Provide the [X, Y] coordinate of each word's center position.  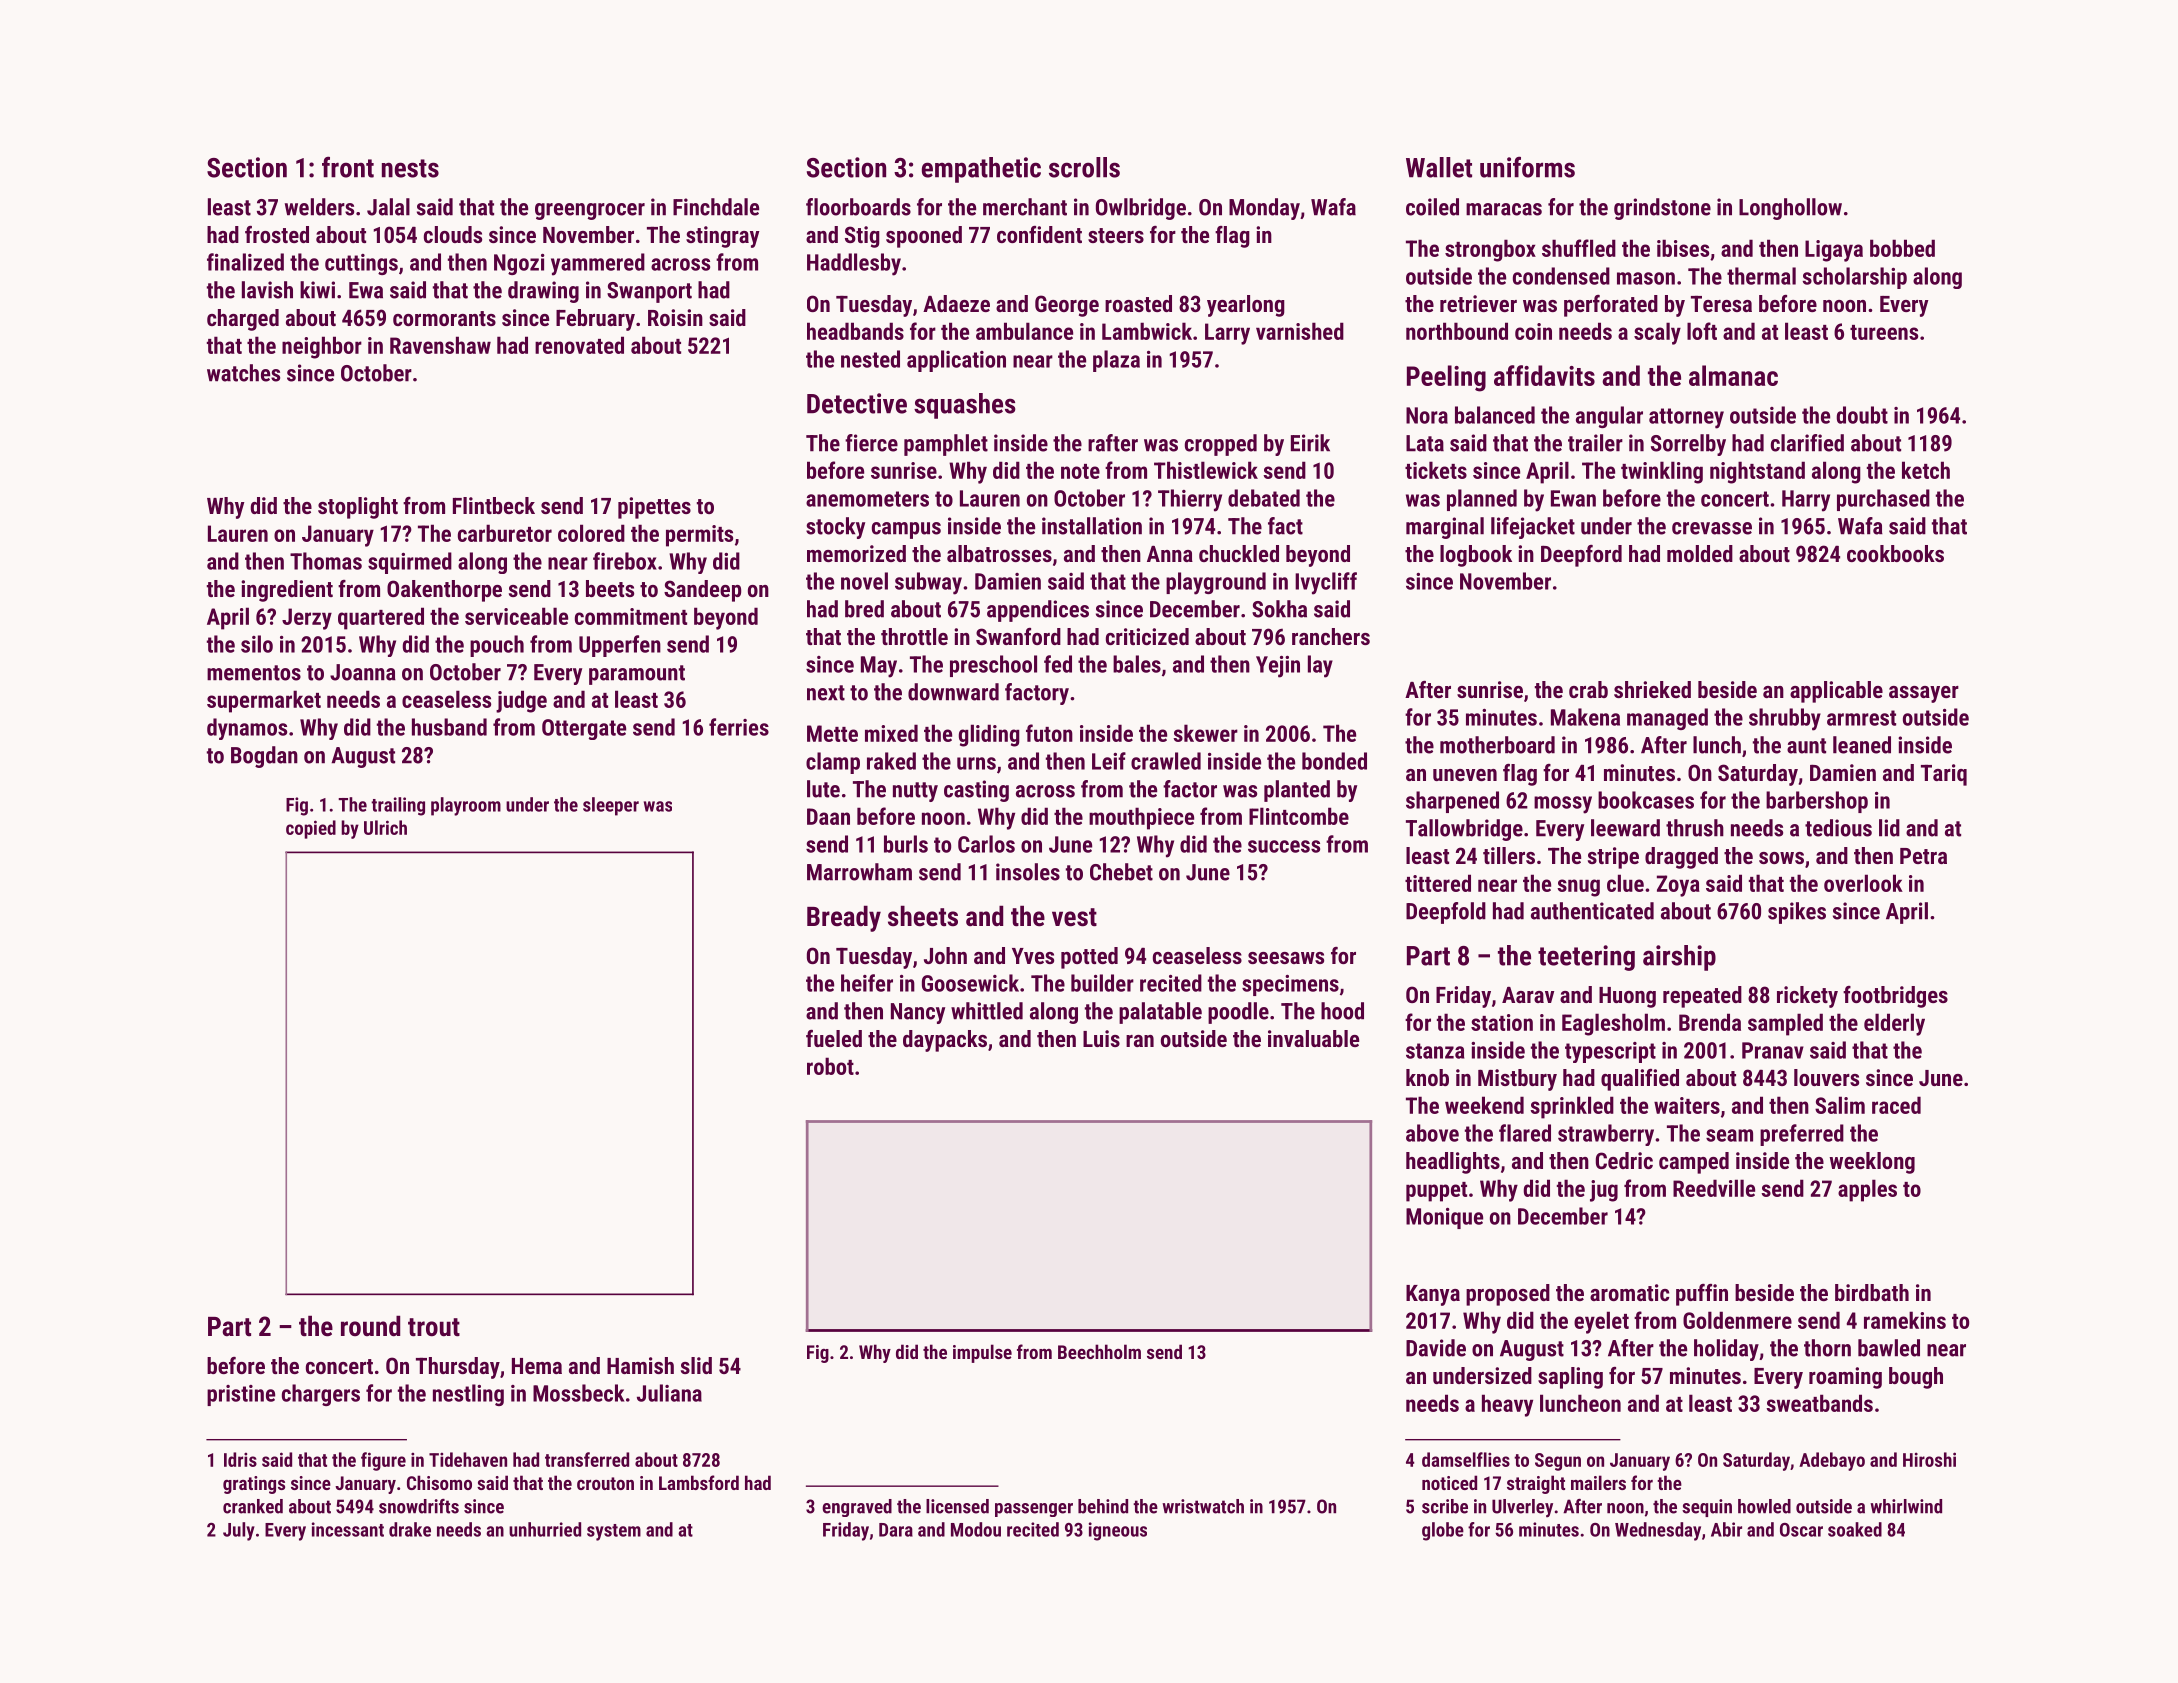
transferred [587, 1459]
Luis [1101, 1038]
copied [311, 829]
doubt [1862, 415]
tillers [1509, 855]
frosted [277, 234]
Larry [1227, 334]
